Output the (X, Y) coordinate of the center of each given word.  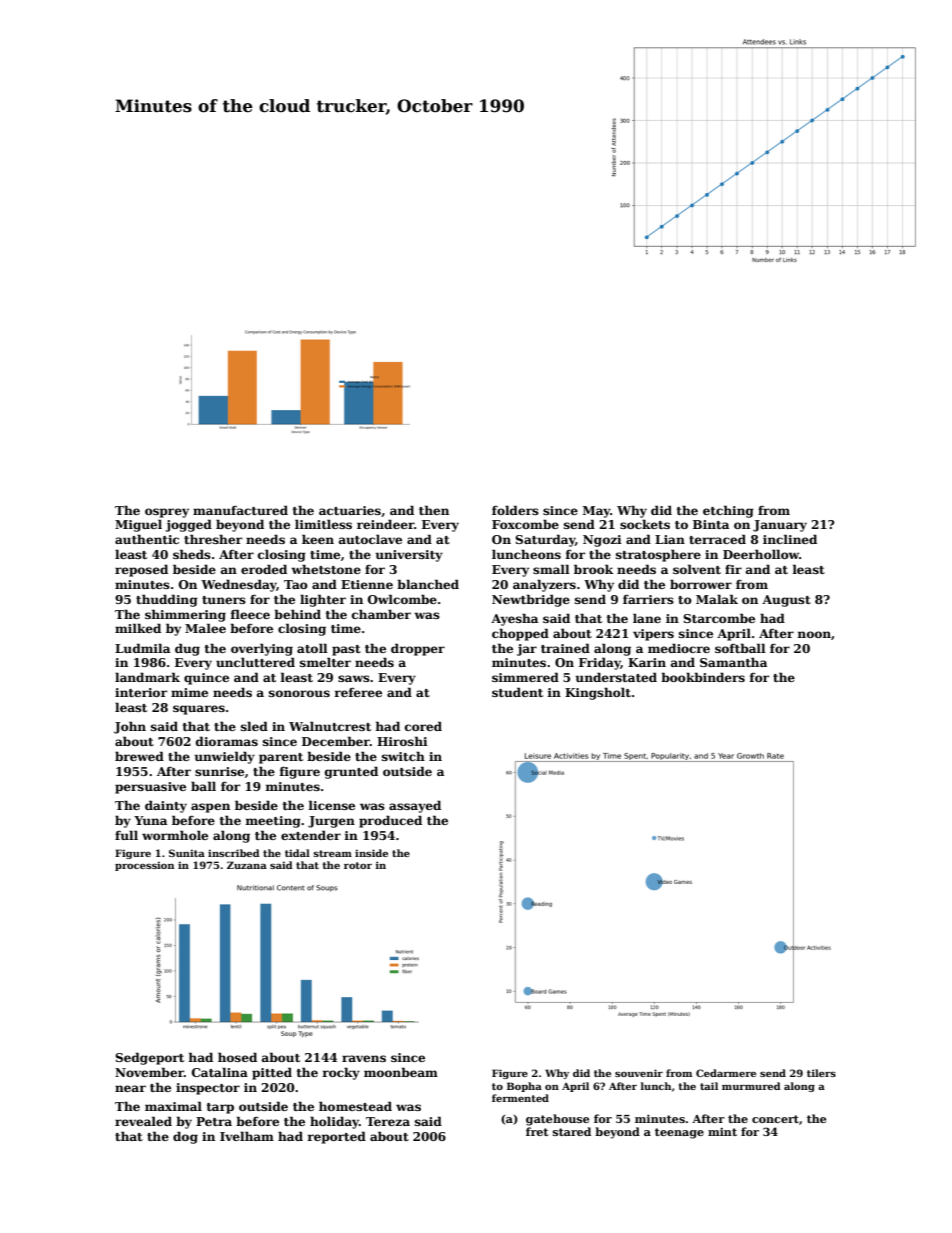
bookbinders (703, 677)
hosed (237, 1057)
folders (515, 510)
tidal (297, 853)
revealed (143, 1121)
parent (281, 758)
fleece (250, 614)
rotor (358, 865)
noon (814, 634)
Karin (647, 662)
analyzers (544, 585)
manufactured (240, 510)
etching (728, 511)
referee (358, 692)
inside (371, 853)
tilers (821, 1073)
